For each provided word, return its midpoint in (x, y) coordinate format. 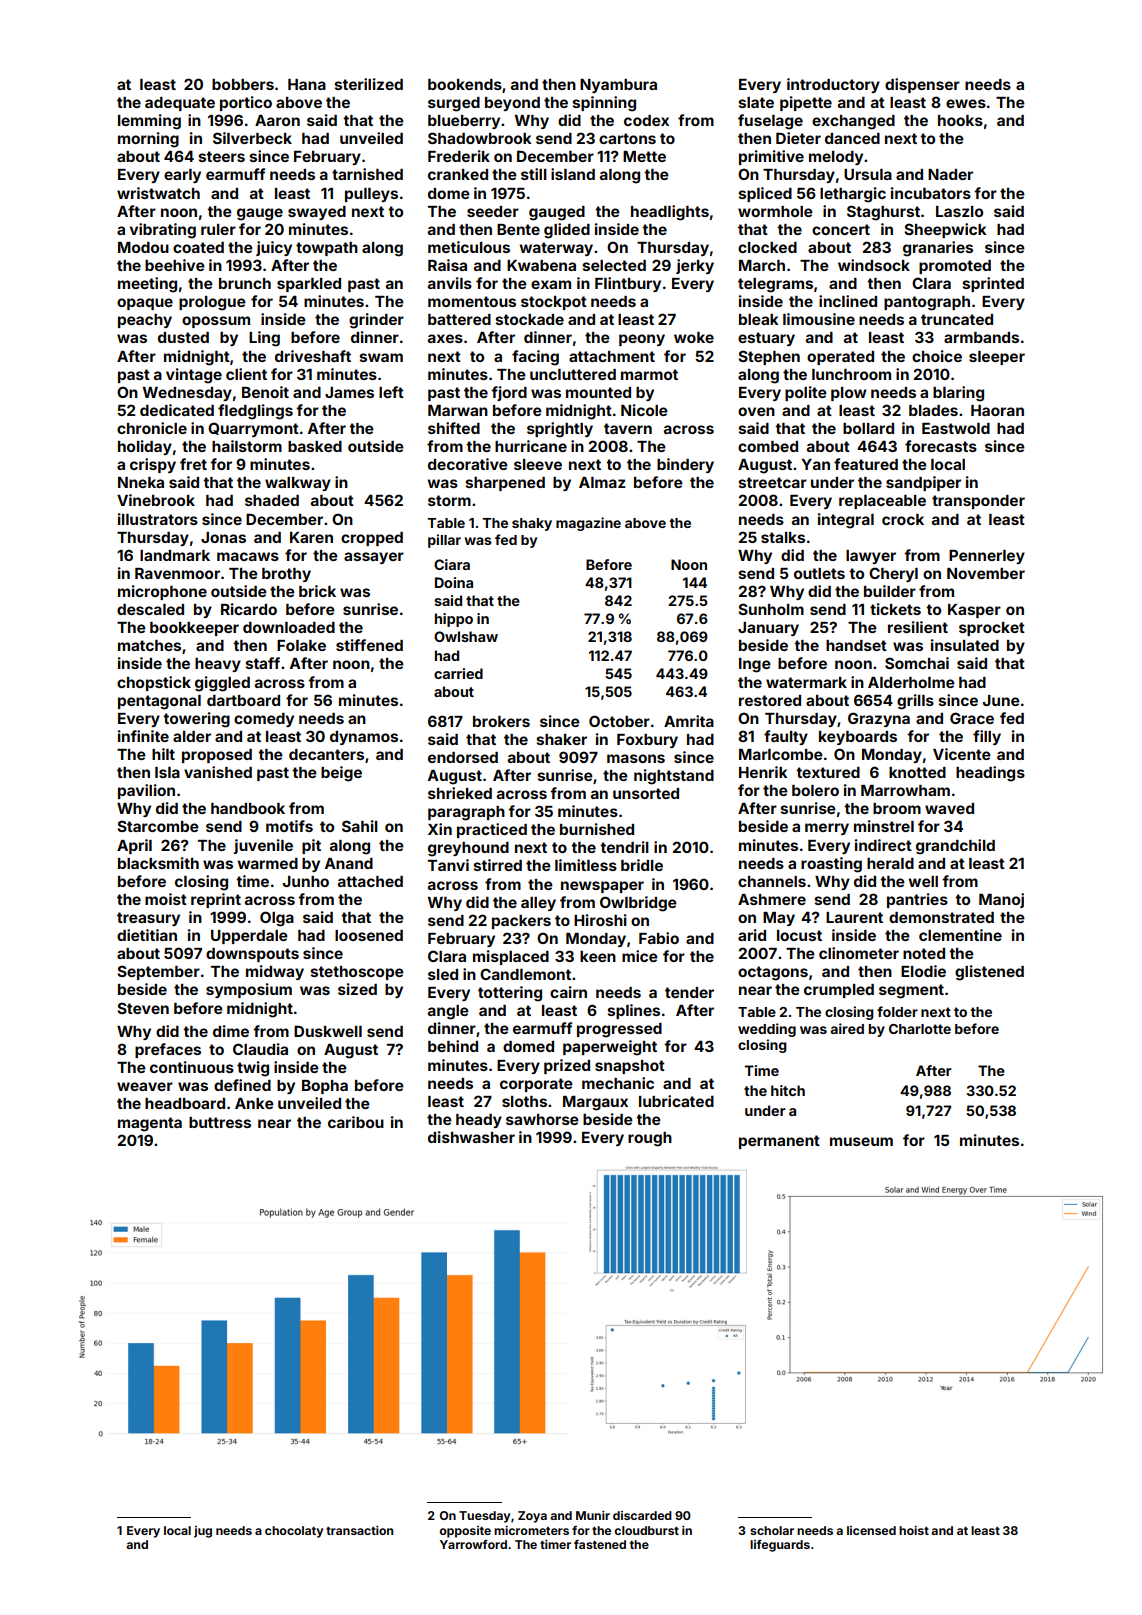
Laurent (854, 917)
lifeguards (780, 1546)
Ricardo (249, 609)
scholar (772, 1530)
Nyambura (618, 86)
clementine (960, 935)
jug (203, 1532)
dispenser (922, 85)
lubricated (676, 1101)
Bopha (325, 1087)
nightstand (674, 777)
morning (148, 140)
